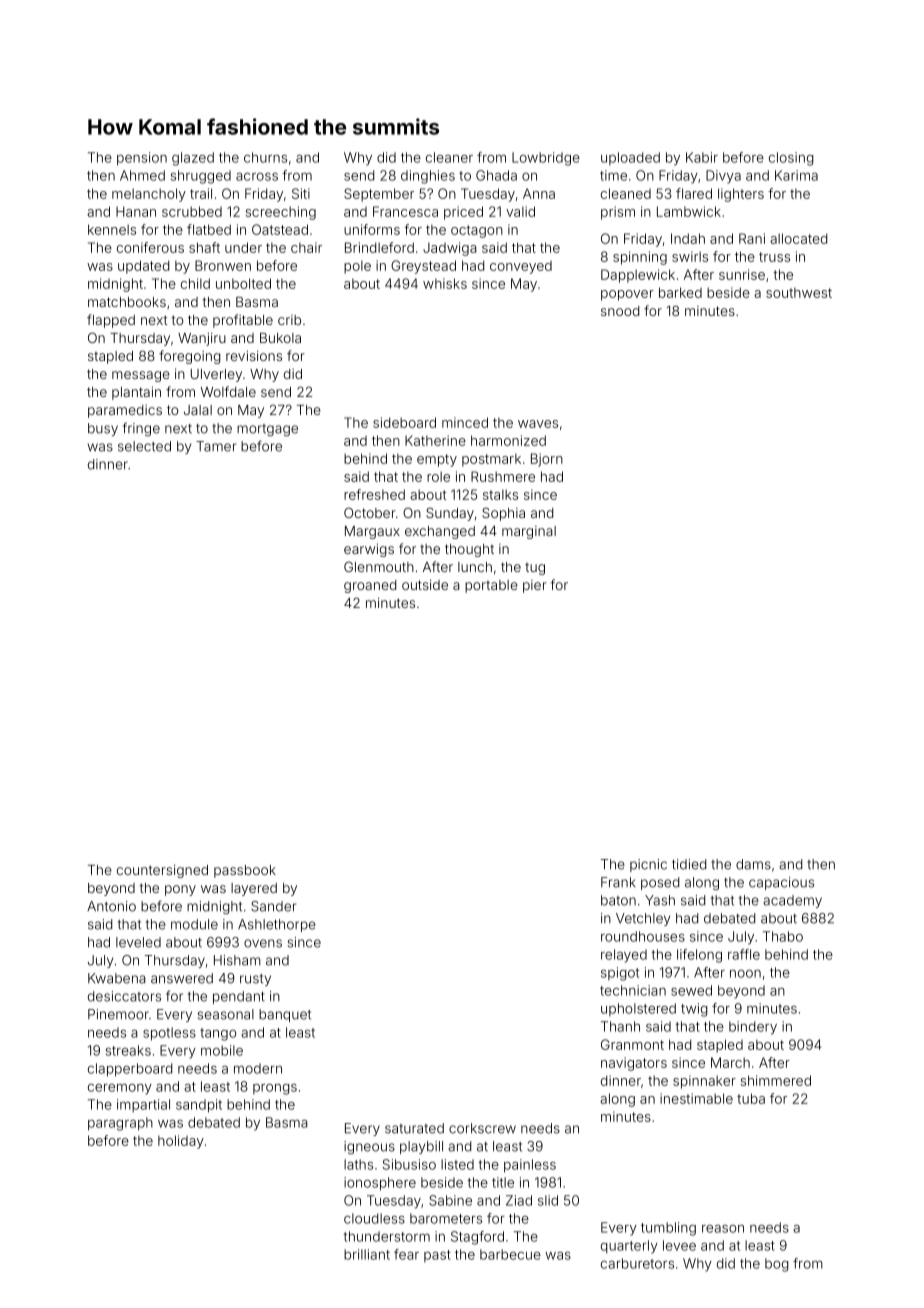 The width and height of the document is (924, 1308). Describe the element at coordinates (374, 1218) in the document. I see `cloudless` at that location.
